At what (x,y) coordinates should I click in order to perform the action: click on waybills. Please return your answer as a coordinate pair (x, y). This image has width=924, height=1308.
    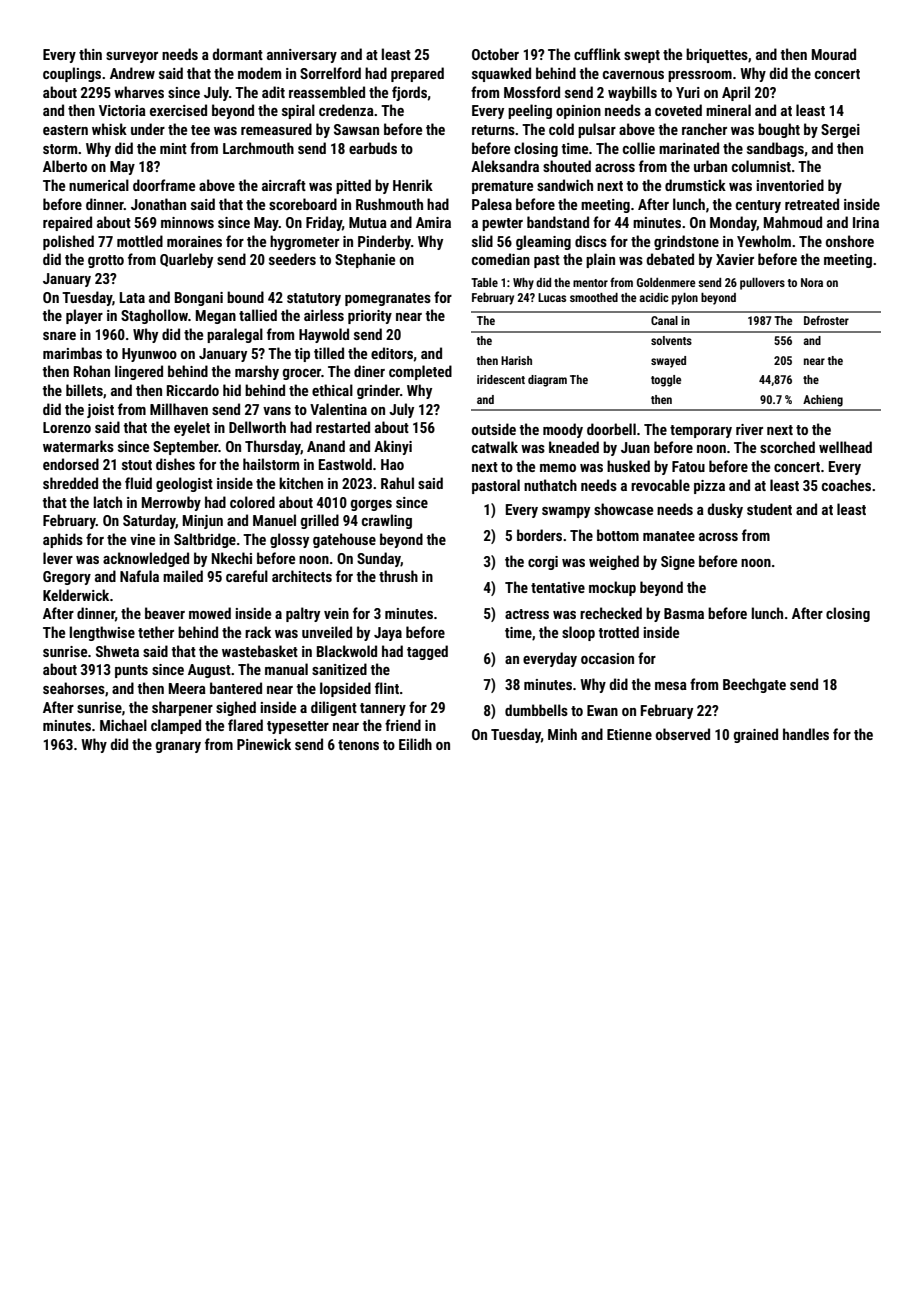
    Looking at the image, I should click on (632, 93).
